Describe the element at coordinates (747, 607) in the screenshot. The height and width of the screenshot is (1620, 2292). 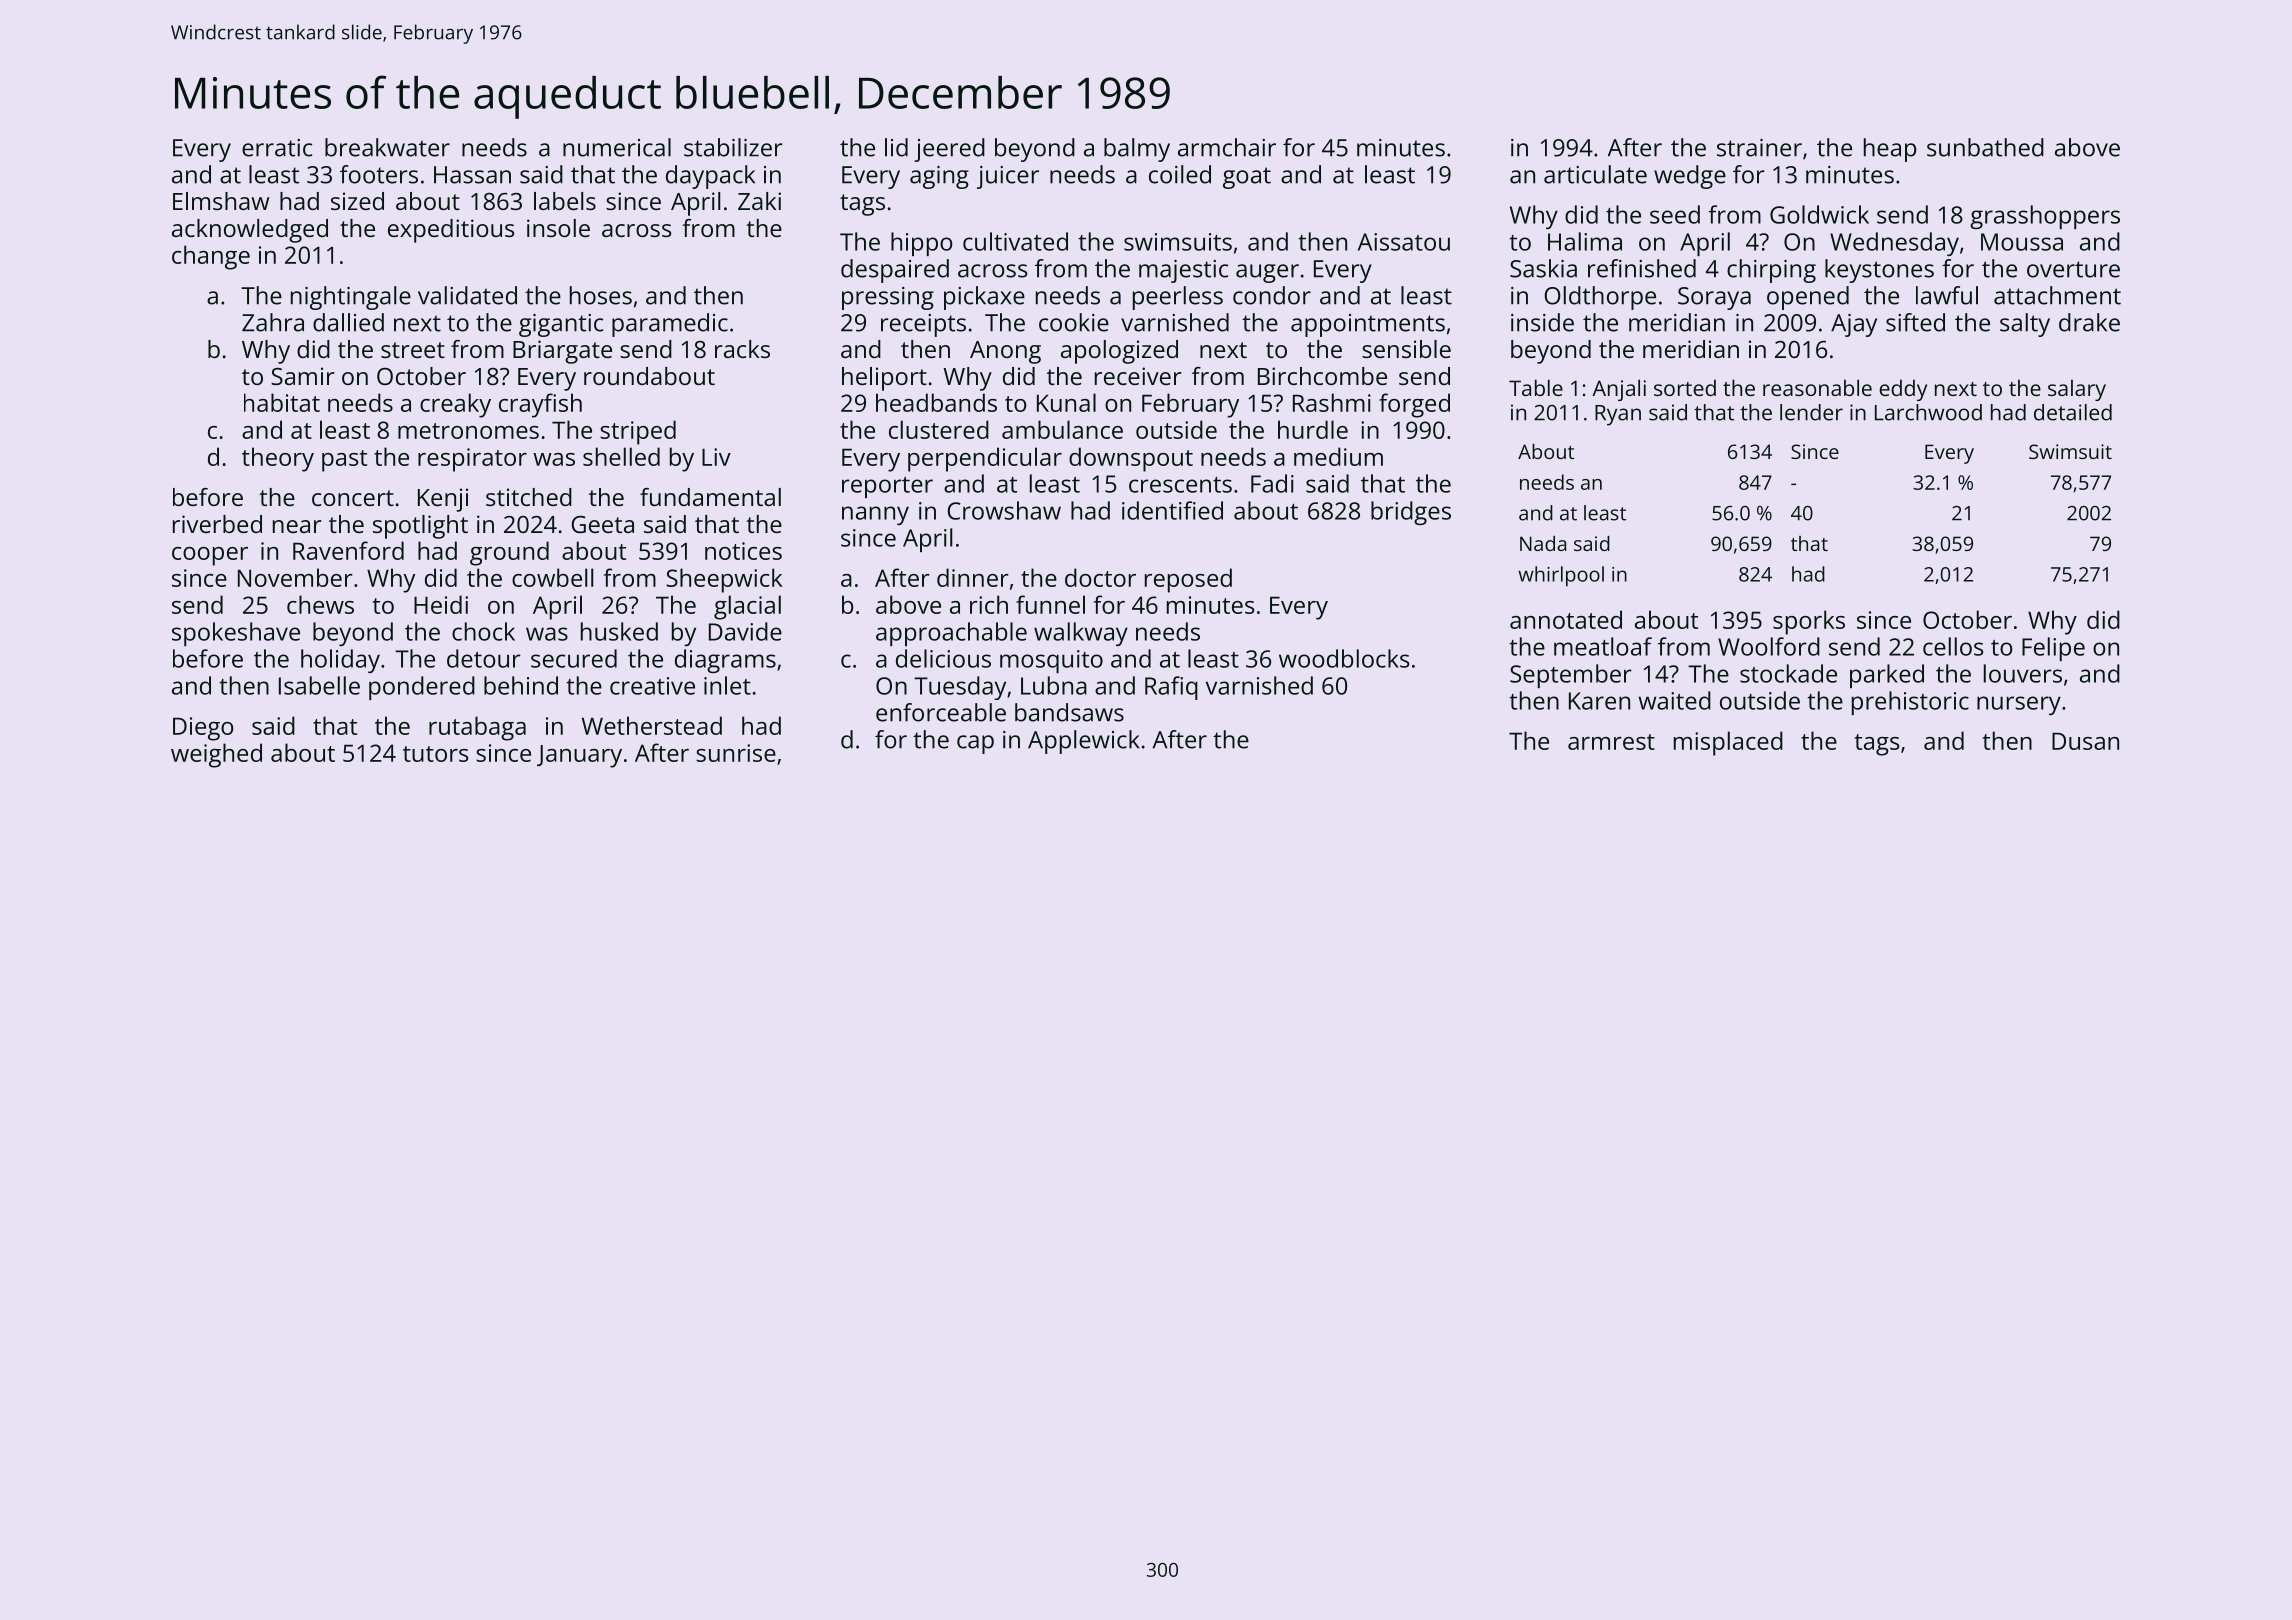
I see `glacial` at that location.
